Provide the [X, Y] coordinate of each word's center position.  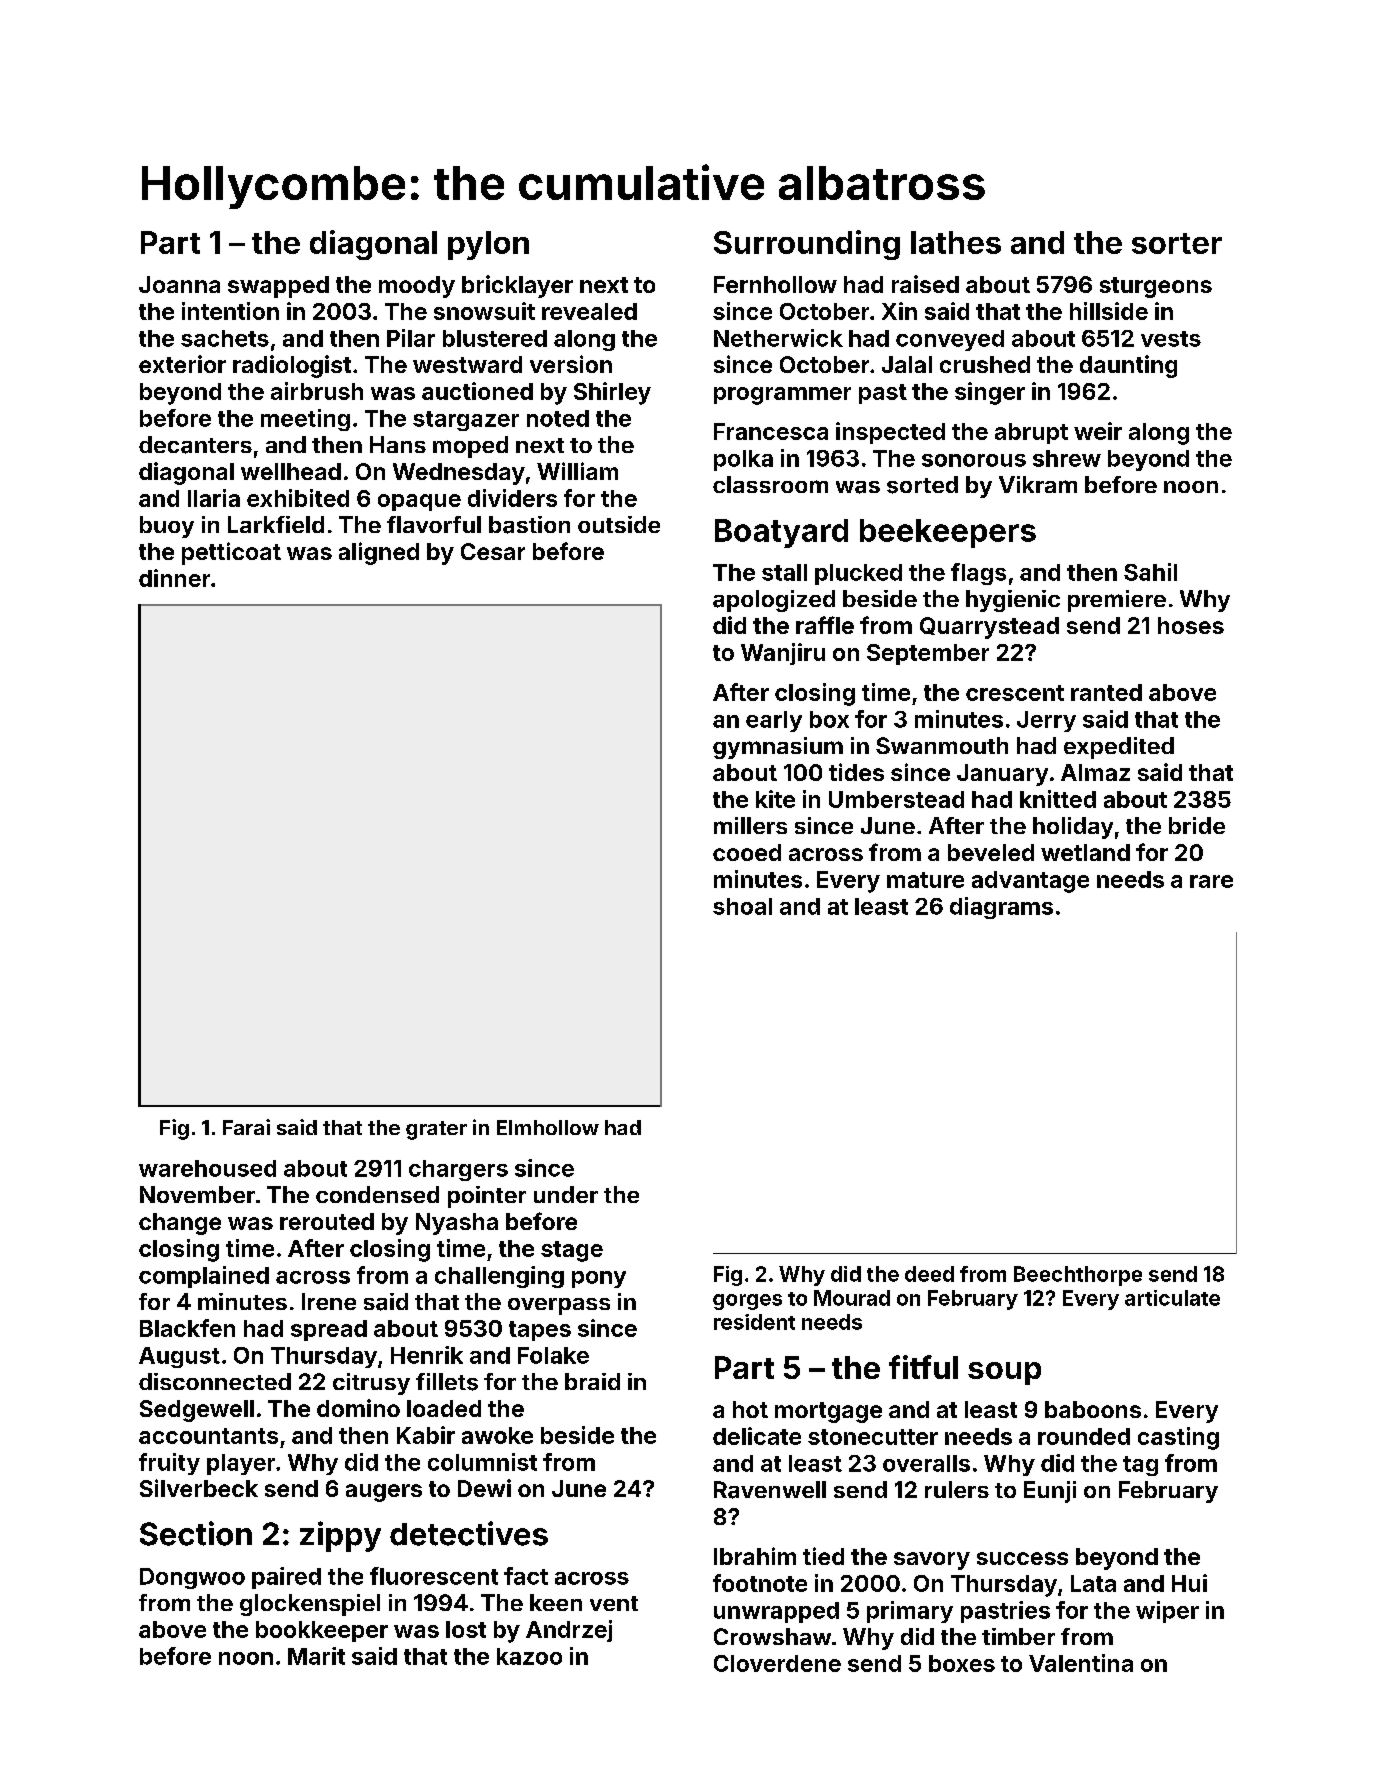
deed [929, 1274]
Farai [246, 1127]
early [774, 721]
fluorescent [434, 1576]
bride [1197, 825]
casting [1178, 1438]
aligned [379, 553]
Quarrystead [989, 628]
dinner [174, 578]
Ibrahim [755, 1556]
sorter [1177, 243]
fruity [169, 1464]
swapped [278, 287]
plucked [858, 574]
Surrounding [807, 245]
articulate [1172, 1298]
